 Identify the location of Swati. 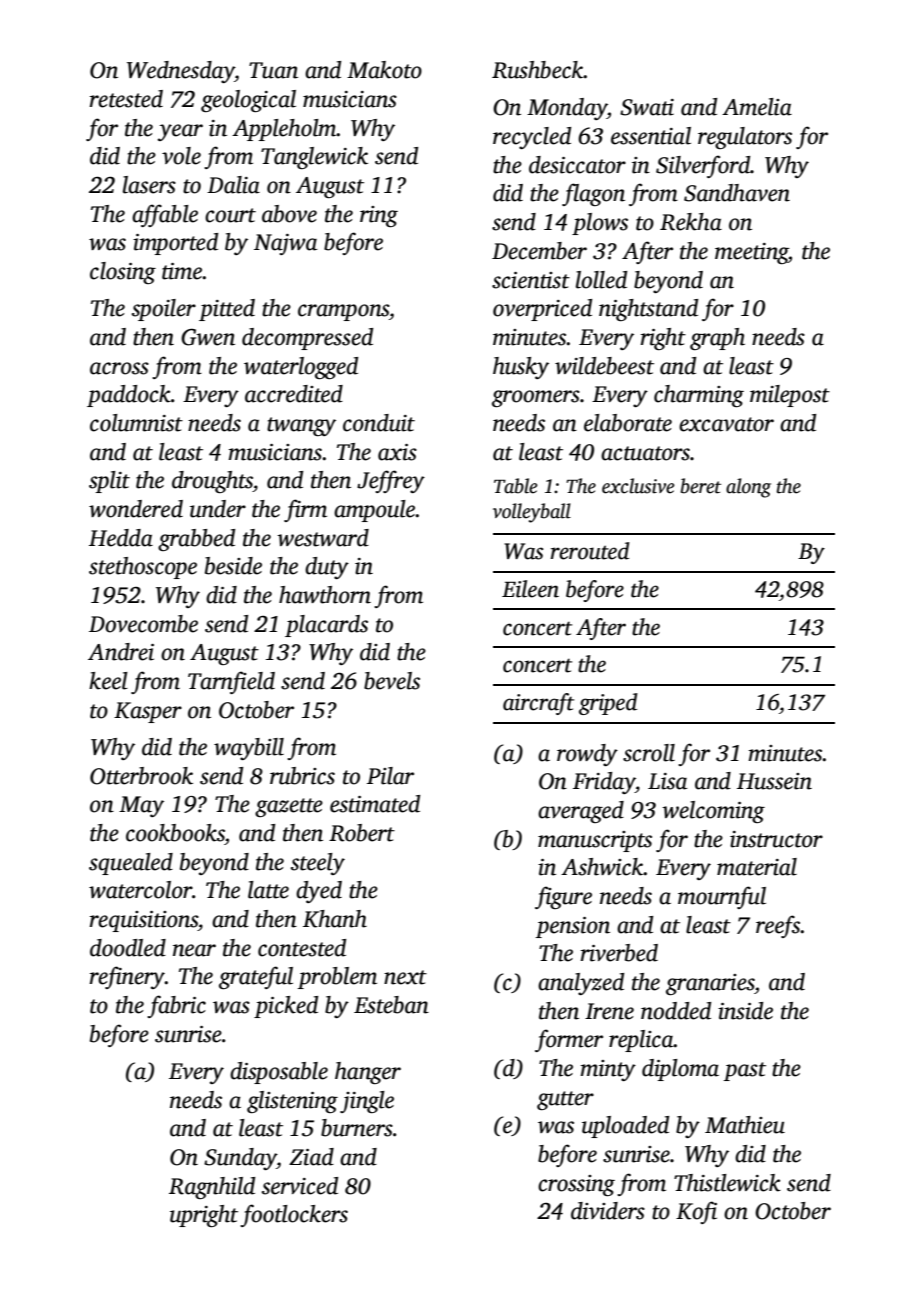
(647, 107).
